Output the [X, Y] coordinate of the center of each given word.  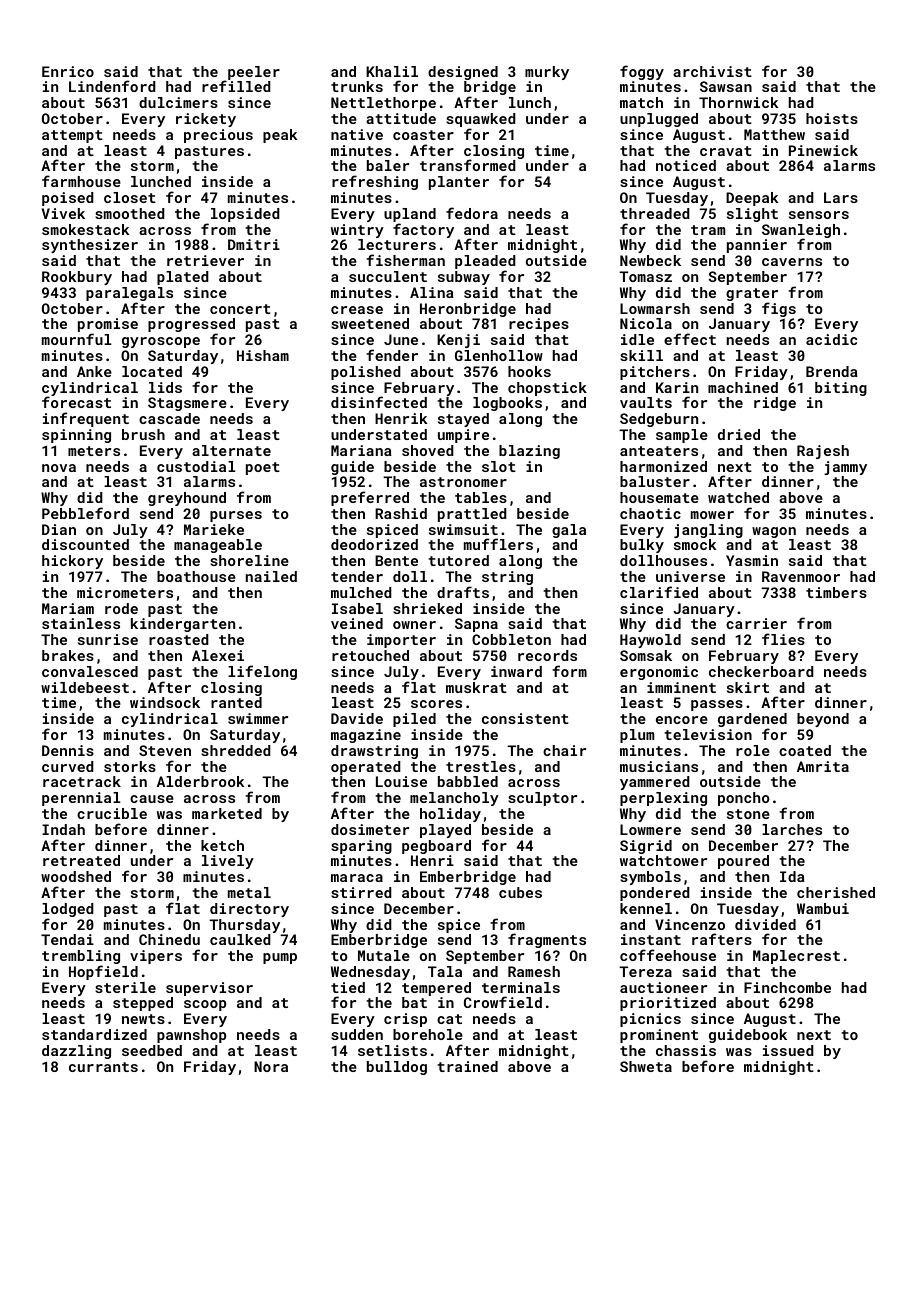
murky [547, 73]
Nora [271, 1066]
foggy [642, 72]
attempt [72, 136]
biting [841, 389]
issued [788, 1050]
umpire [463, 436]
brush [143, 434]
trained [467, 1066]
